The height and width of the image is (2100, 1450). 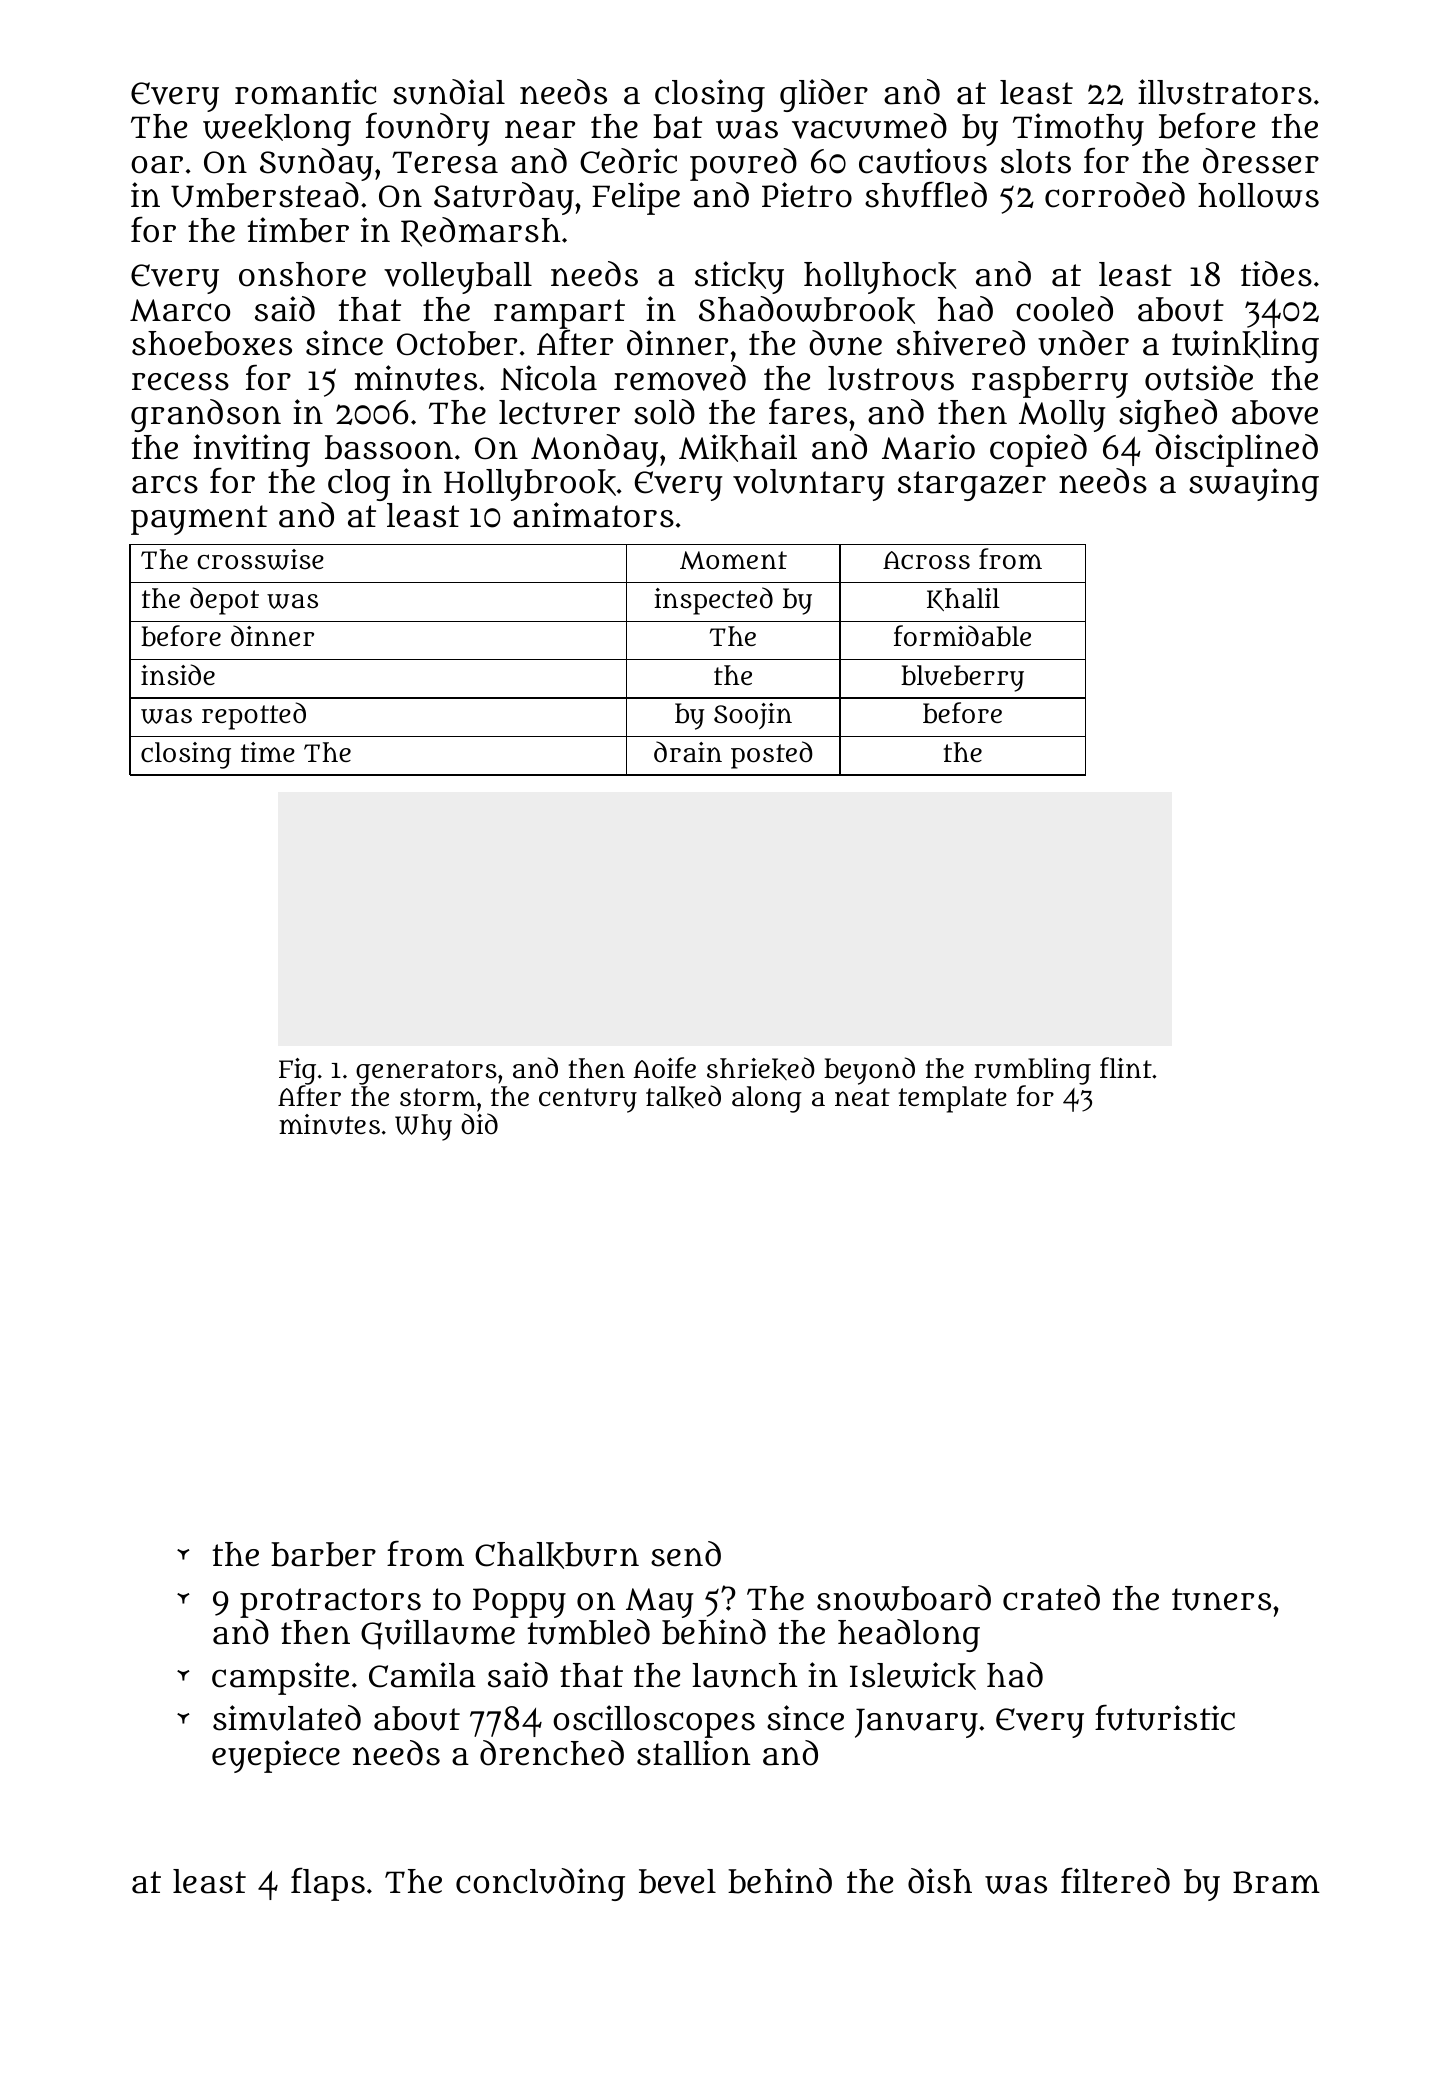 I want to click on dresser, so click(x=1261, y=161).
